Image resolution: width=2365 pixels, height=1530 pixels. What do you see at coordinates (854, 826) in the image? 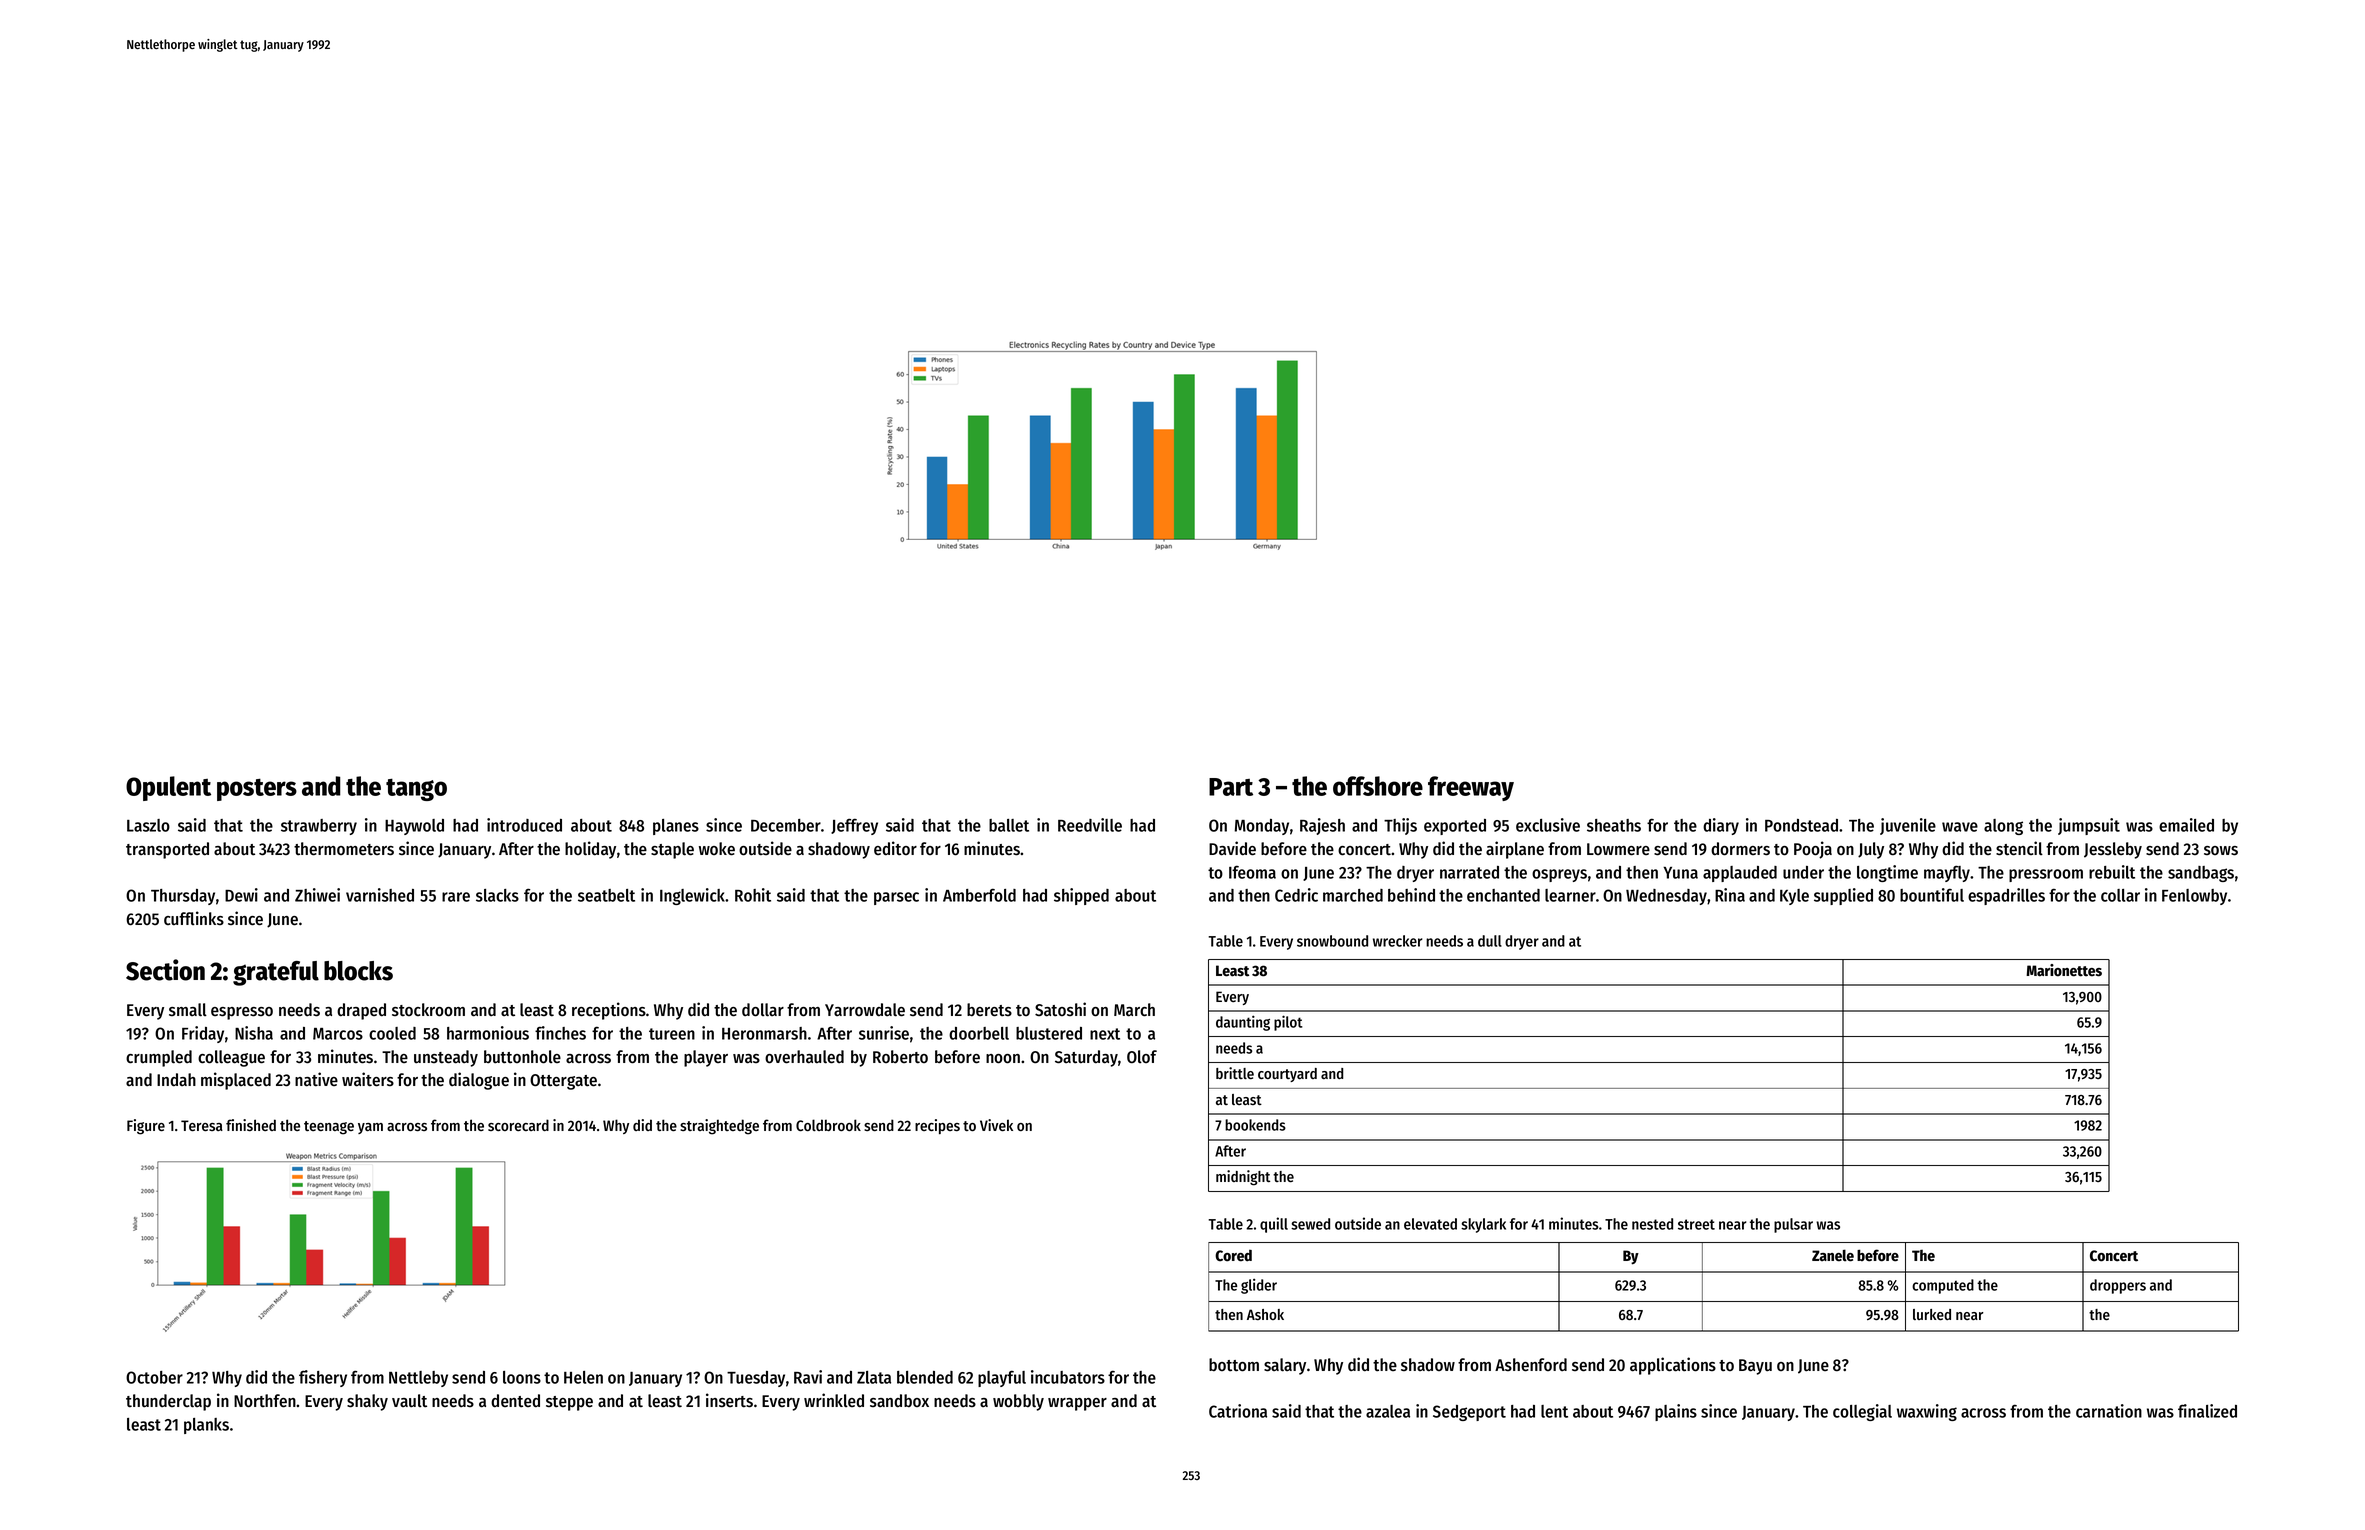
I see `Jeffrey` at bounding box center [854, 826].
